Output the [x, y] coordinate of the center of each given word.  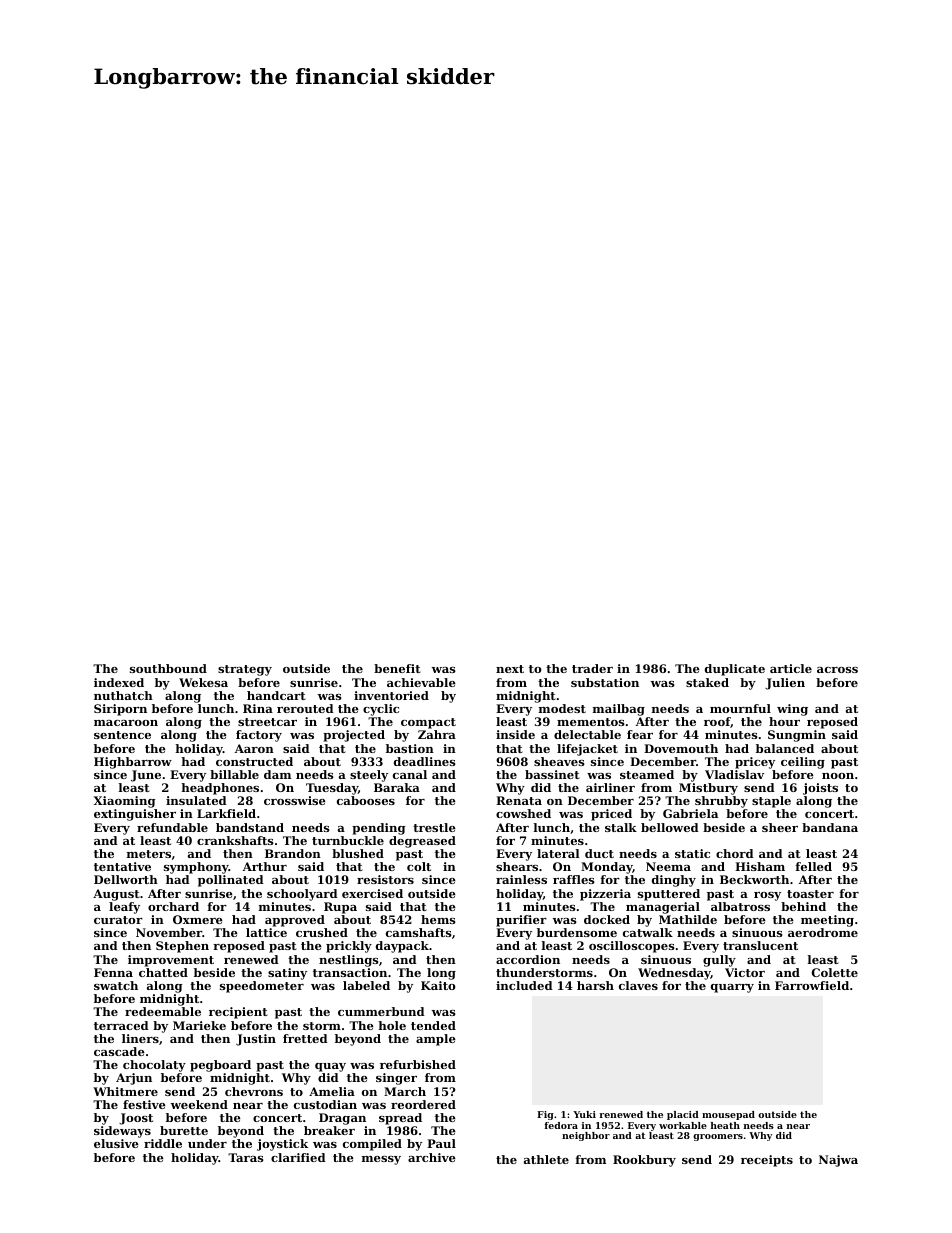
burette [184, 1130]
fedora [561, 1125]
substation [605, 682]
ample [436, 1040]
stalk [621, 827]
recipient [238, 1013]
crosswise [295, 800]
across [837, 670]
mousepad [728, 1115]
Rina [258, 708]
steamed [647, 774]
